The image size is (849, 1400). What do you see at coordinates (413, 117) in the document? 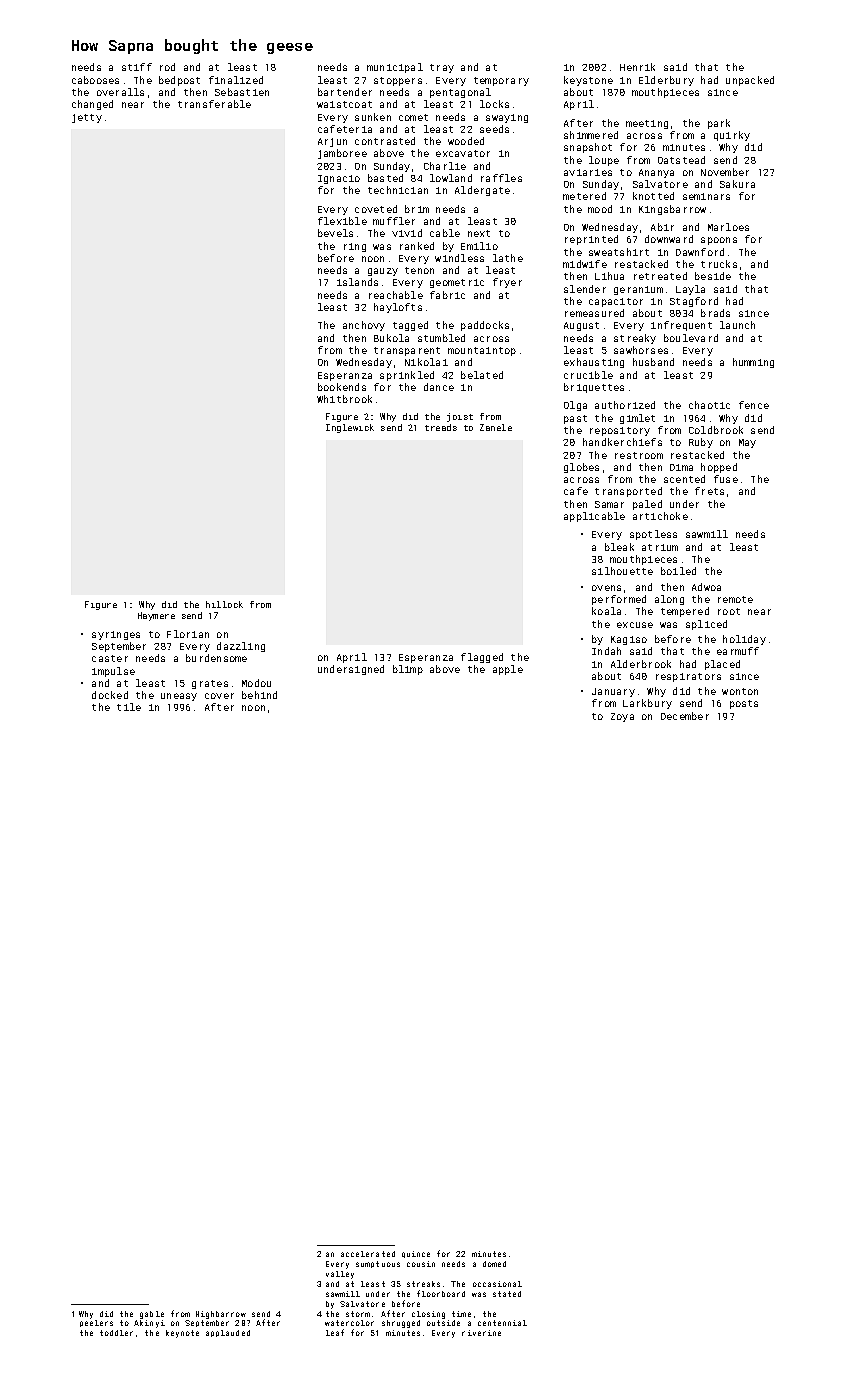
I see `comet` at bounding box center [413, 117].
